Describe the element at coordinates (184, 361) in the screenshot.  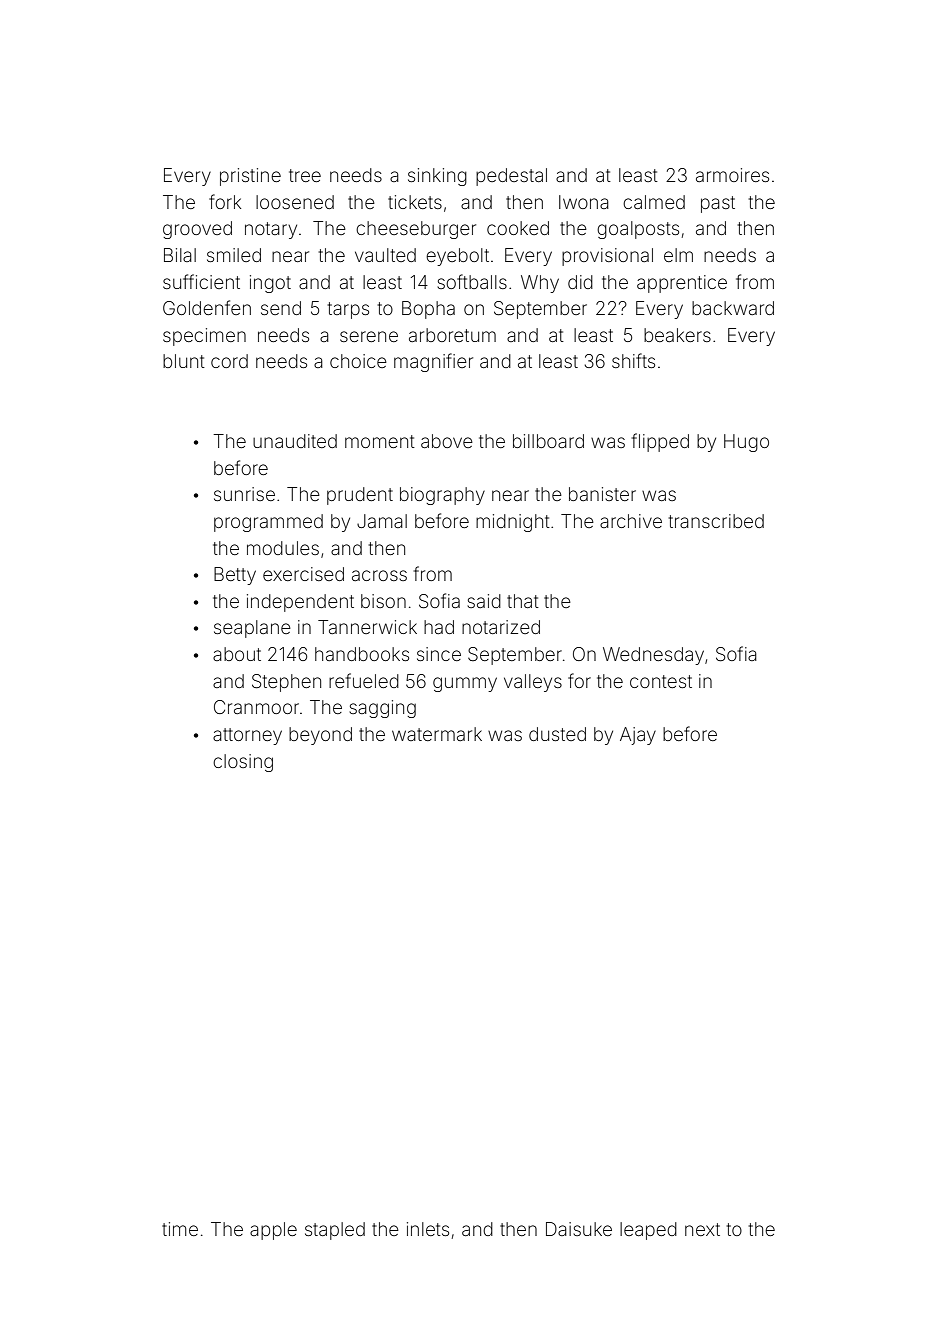
I see `blunt` at that location.
